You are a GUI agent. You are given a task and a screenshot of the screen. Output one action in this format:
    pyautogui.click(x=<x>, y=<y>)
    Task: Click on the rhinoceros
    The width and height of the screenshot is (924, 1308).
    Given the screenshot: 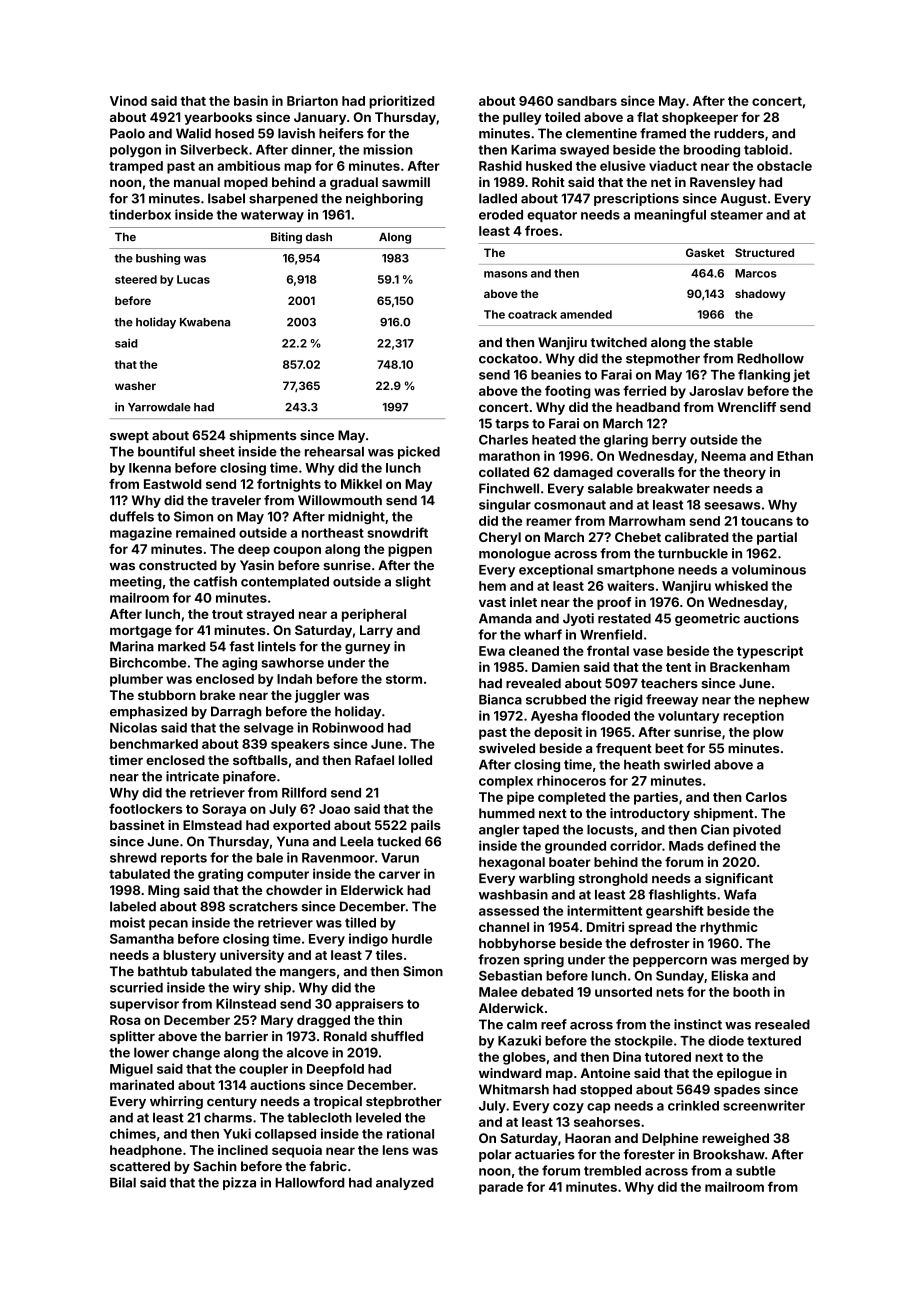 What is the action you would take?
    pyautogui.click(x=571, y=780)
